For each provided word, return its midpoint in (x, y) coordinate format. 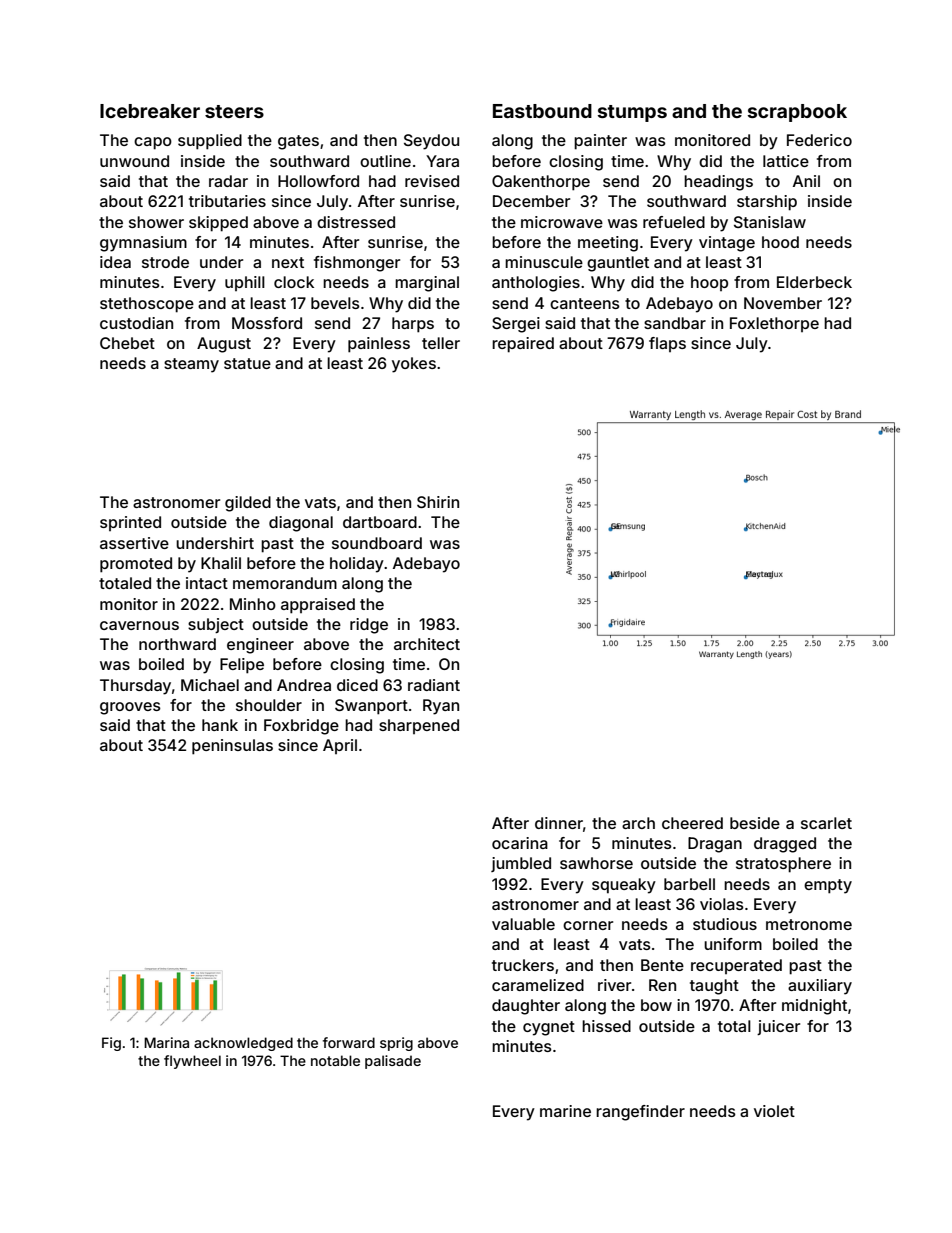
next (288, 262)
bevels (335, 303)
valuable (523, 924)
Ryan (441, 707)
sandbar (675, 323)
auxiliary (820, 987)
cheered (692, 823)
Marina (166, 1042)
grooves (130, 708)
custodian (136, 323)
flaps (667, 344)
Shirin (438, 502)
